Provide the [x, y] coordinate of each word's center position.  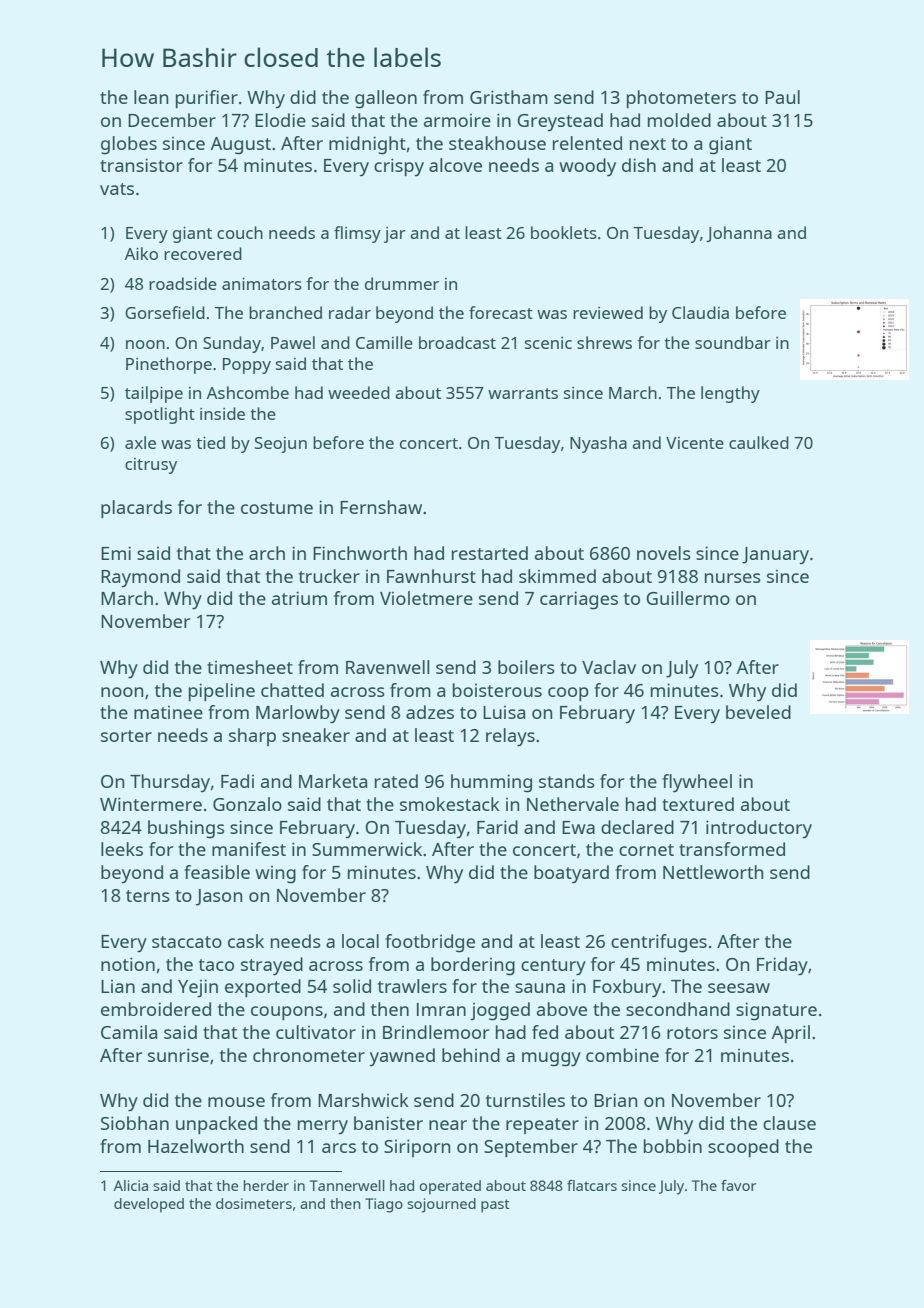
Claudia [700, 312]
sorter [126, 736]
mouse [236, 1102]
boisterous [497, 690]
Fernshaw [381, 507]
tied [210, 442]
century [553, 967]
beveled [758, 712]
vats [117, 189]
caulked [759, 442]
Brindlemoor [436, 1032]
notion [128, 964]
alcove [455, 165]
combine [622, 1055]
